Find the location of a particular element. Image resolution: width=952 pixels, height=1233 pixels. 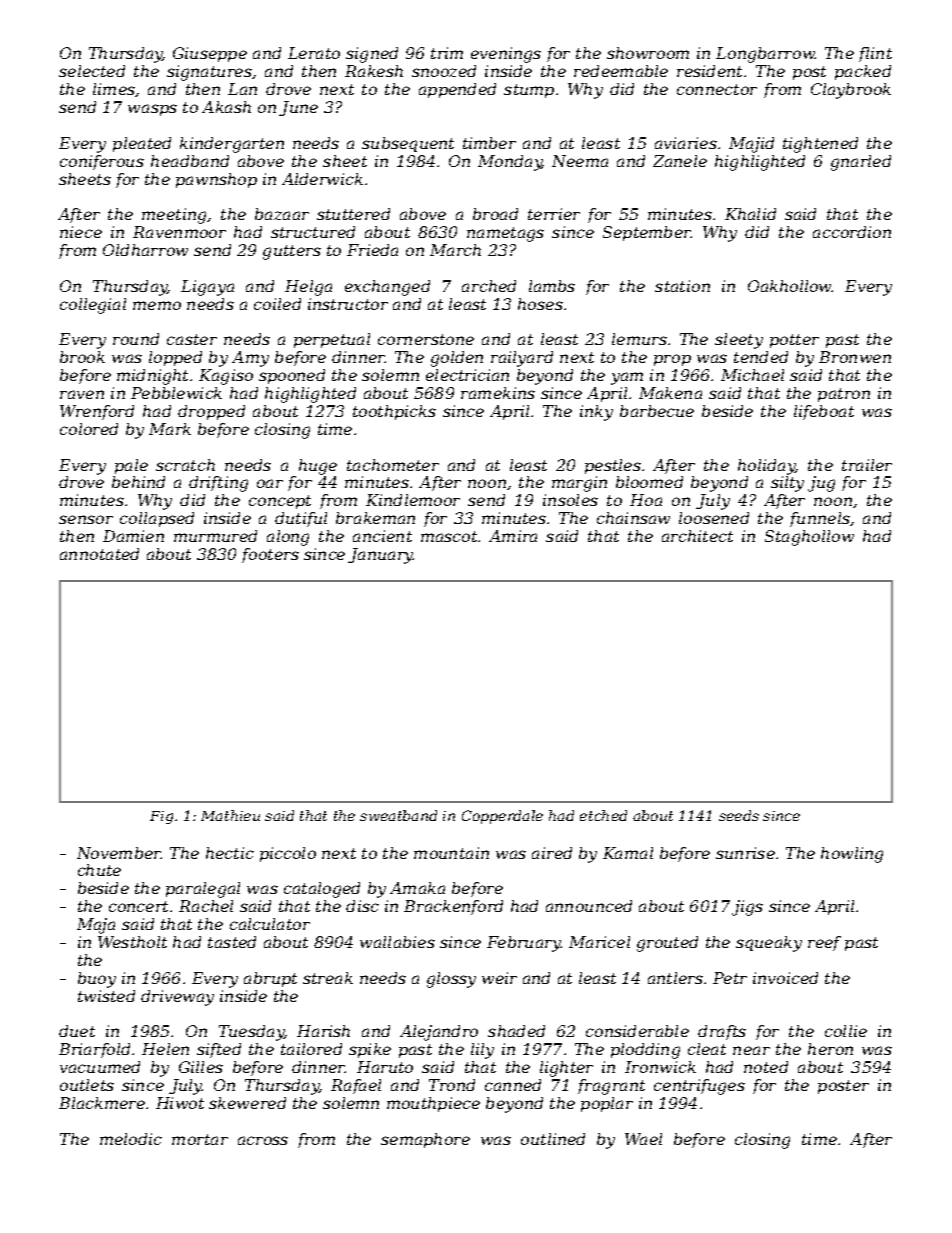

Kindlemoor is located at coordinates (413, 500).
